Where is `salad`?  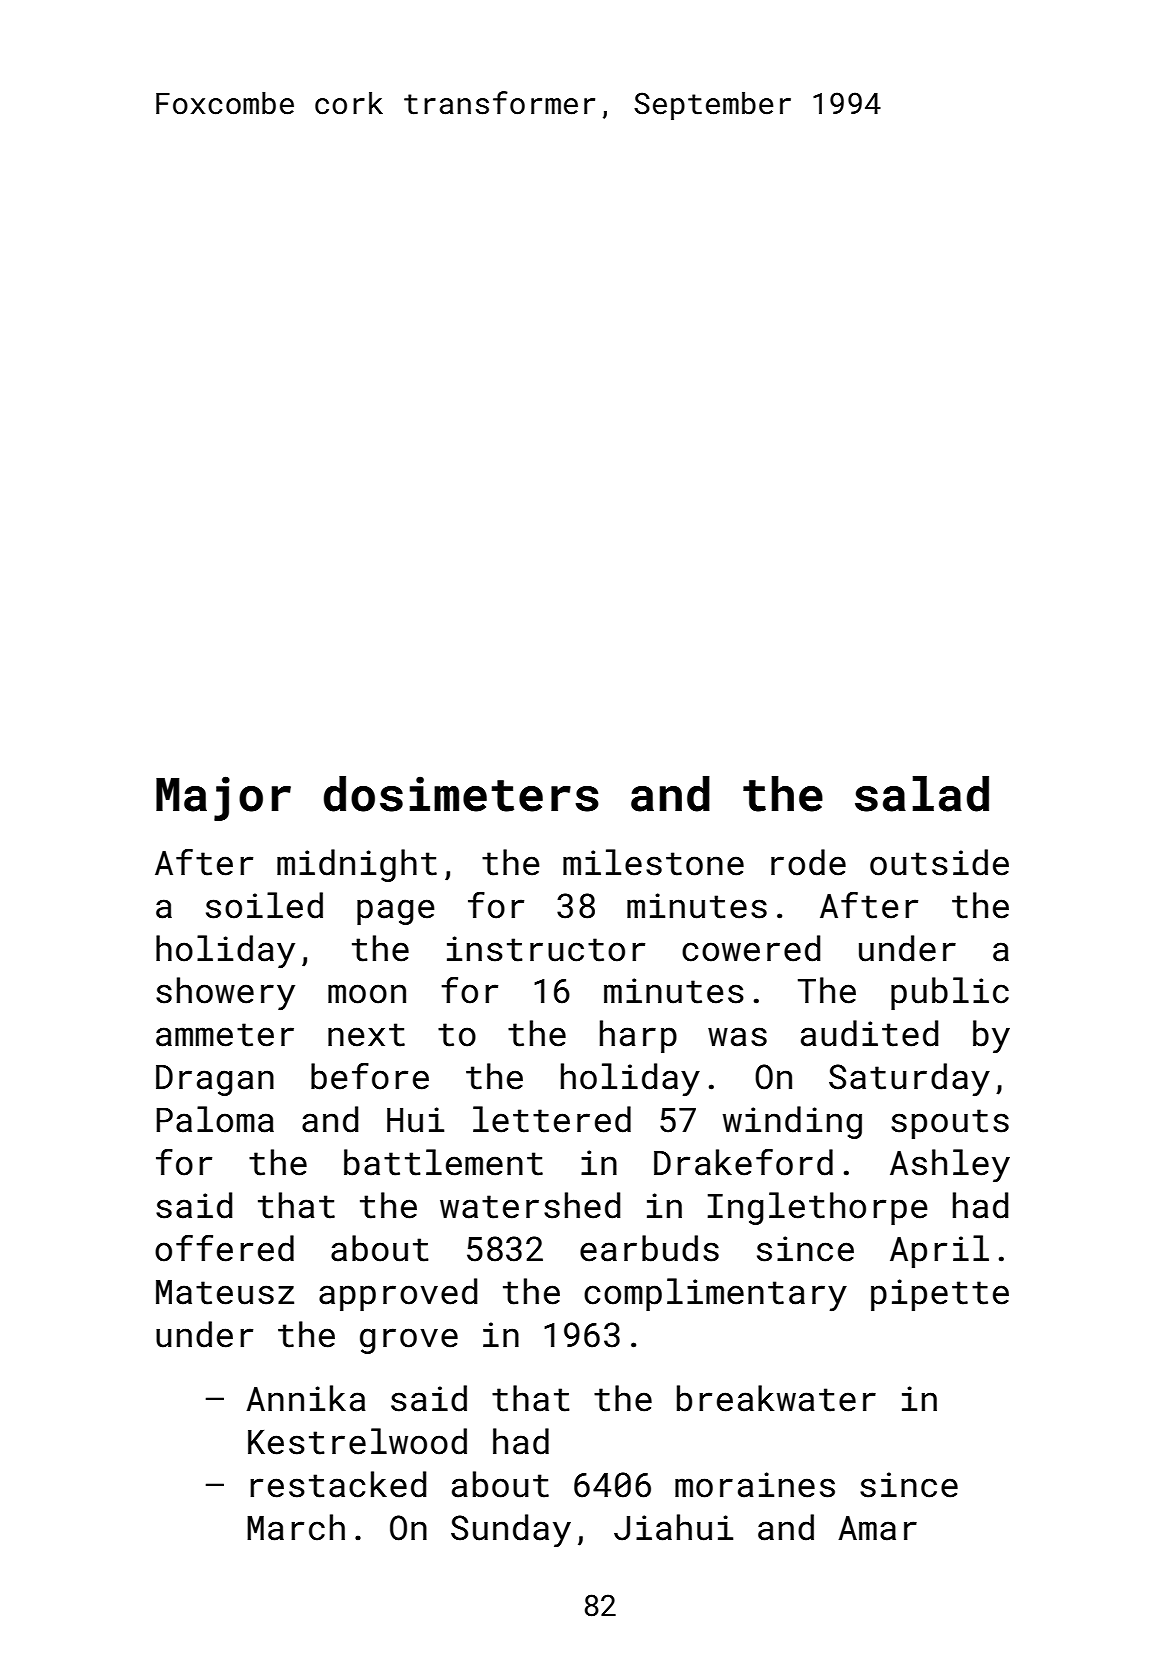 salad is located at coordinates (922, 794).
